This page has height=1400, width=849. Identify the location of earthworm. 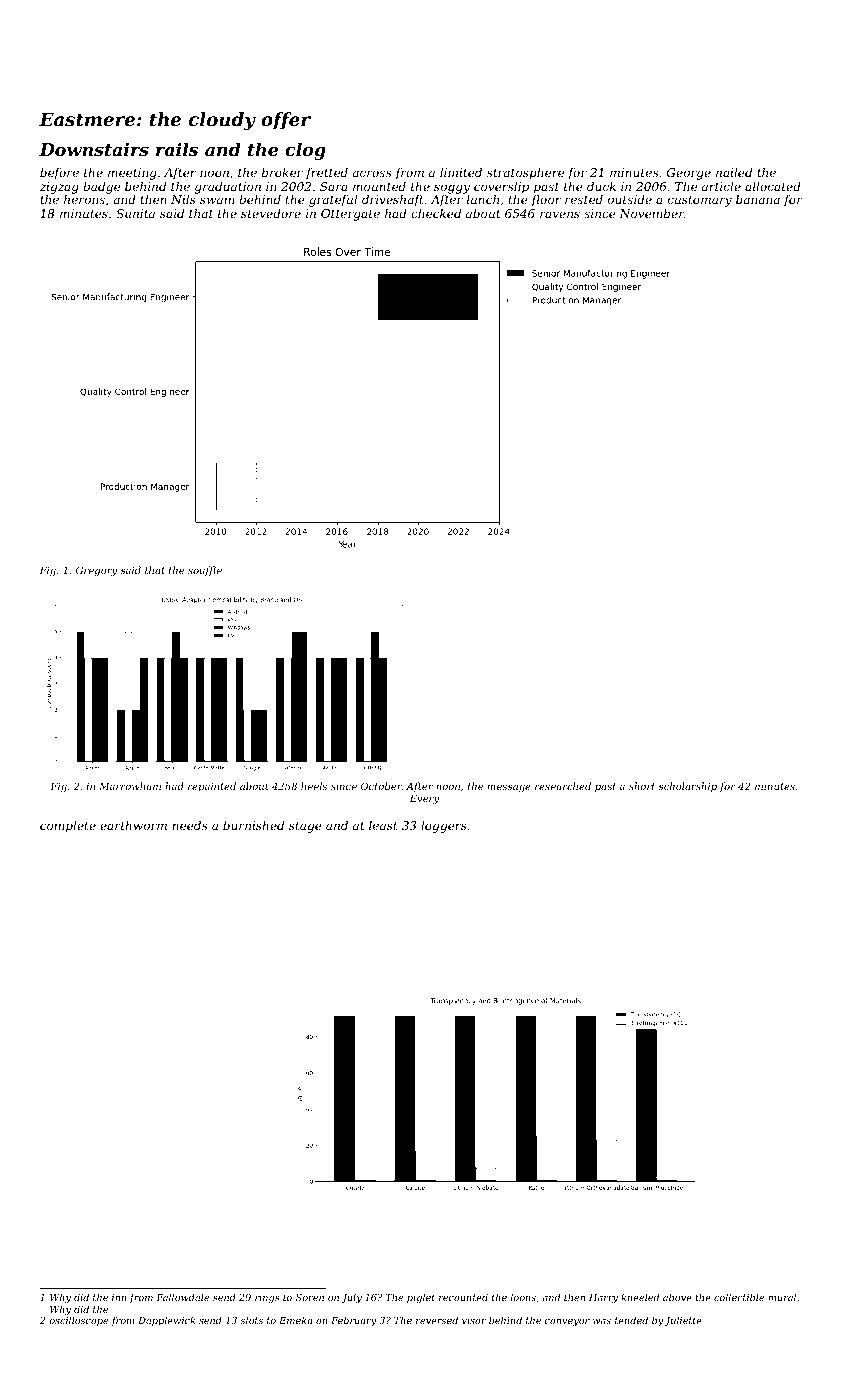
(133, 825).
